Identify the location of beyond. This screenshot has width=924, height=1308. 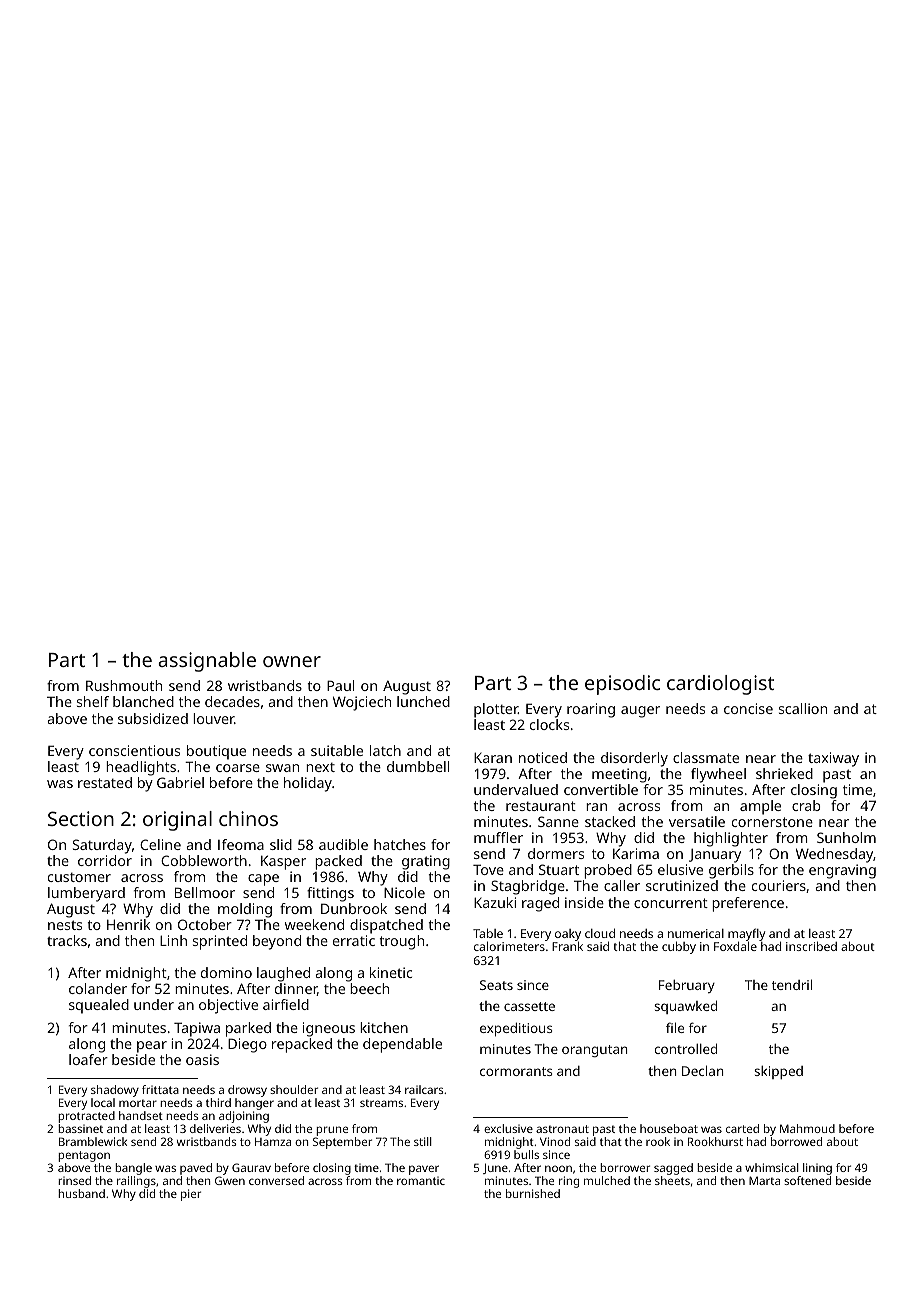
(277, 942).
